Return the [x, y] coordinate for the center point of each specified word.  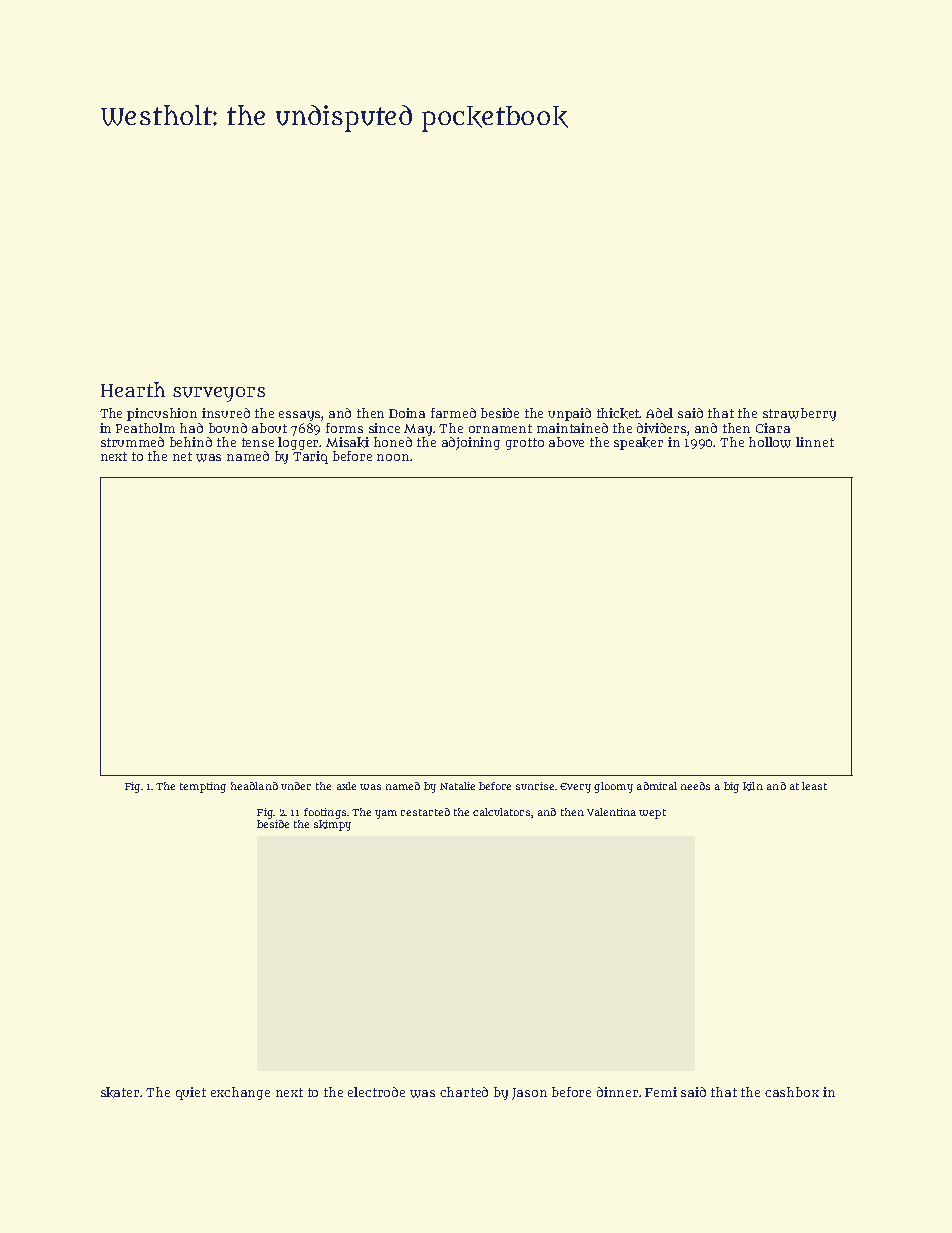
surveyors [219, 394]
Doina [407, 413]
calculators [501, 812]
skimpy [332, 825]
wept [652, 814]
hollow [770, 442]
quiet [191, 1093]
